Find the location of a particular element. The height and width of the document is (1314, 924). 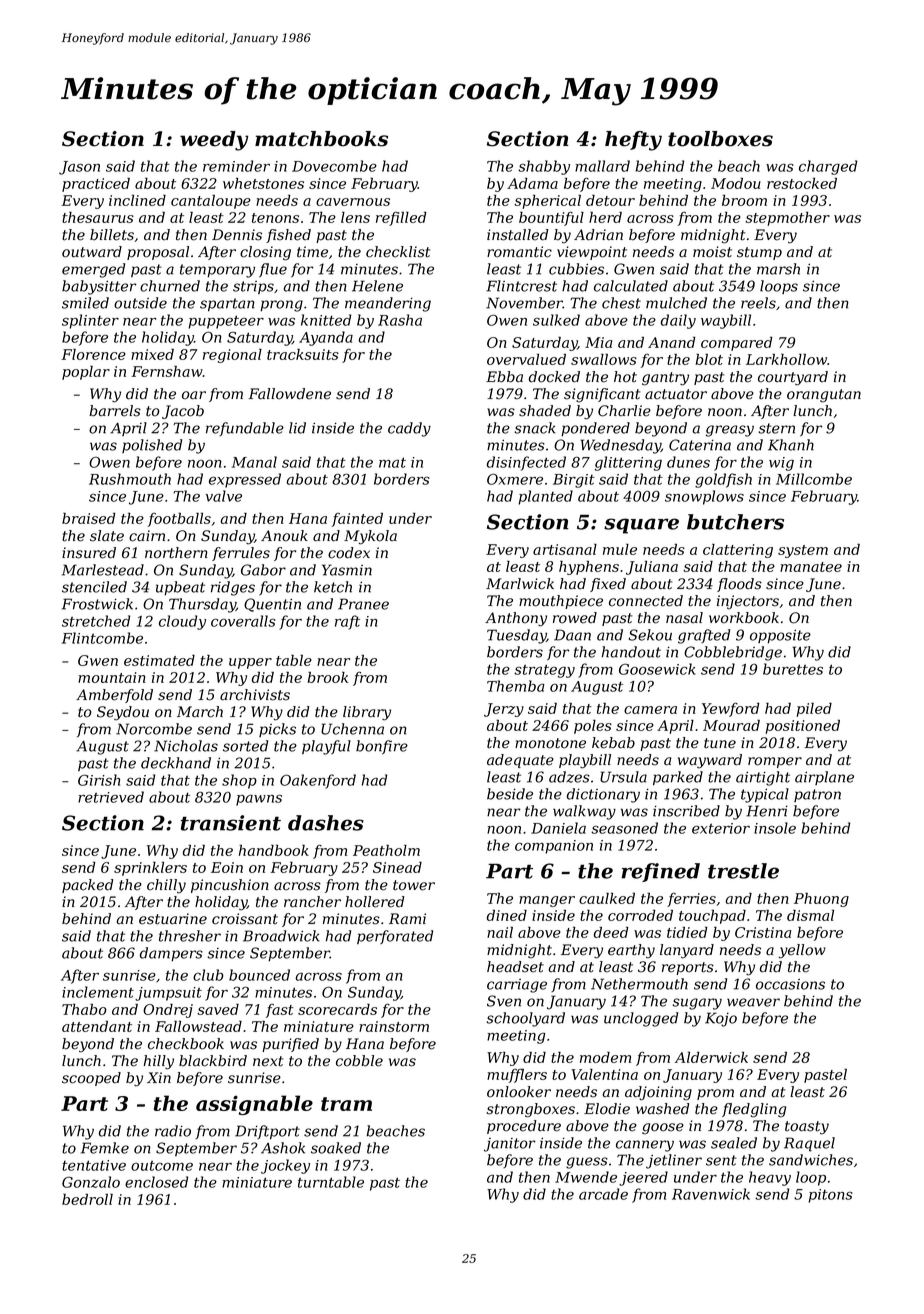

Jason is located at coordinates (79, 168).
